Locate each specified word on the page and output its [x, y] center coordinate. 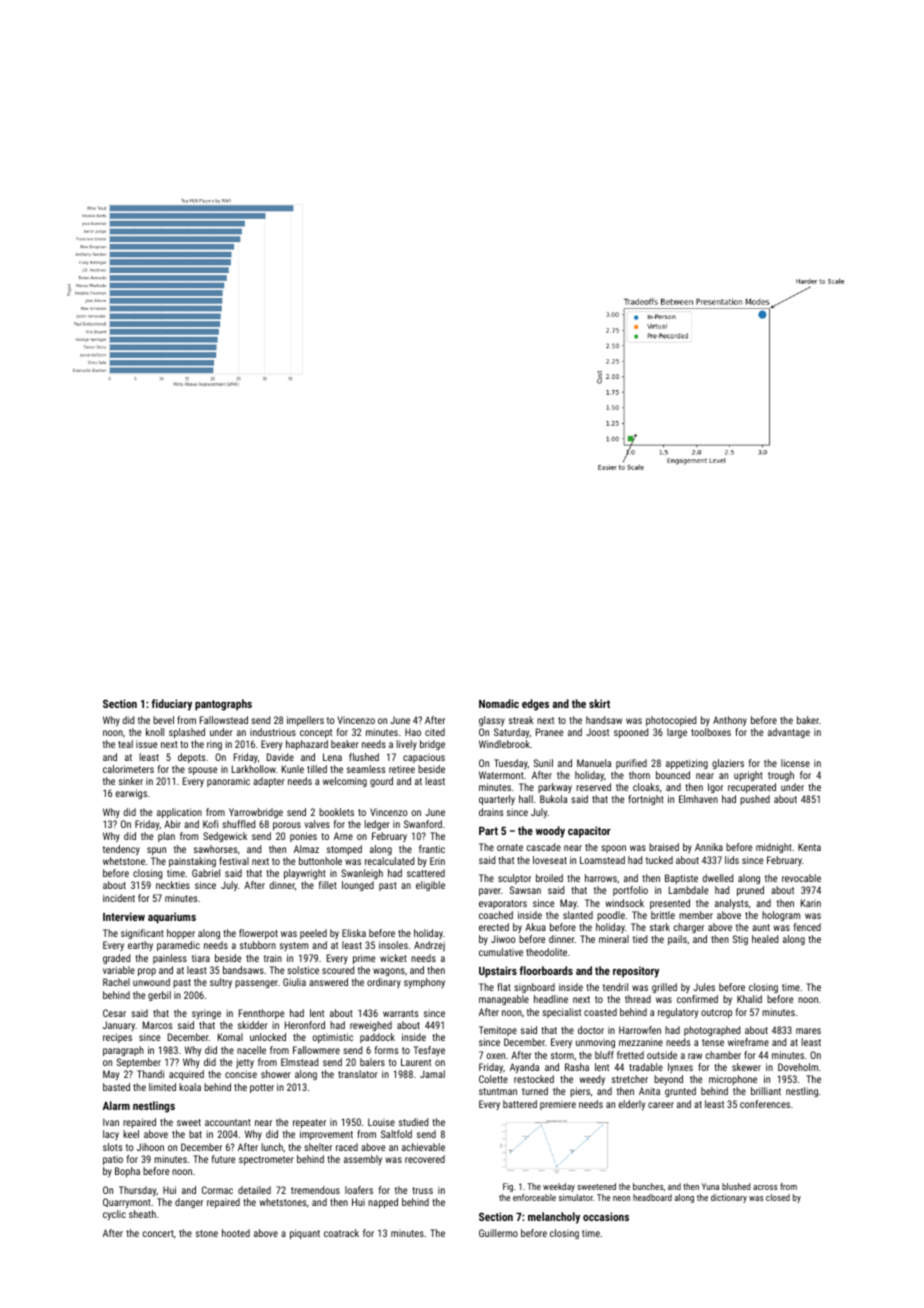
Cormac [217, 1190]
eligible [430, 886]
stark [660, 927]
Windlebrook [504, 744]
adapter [269, 782]
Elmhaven [698, 799]
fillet [328, 885]
